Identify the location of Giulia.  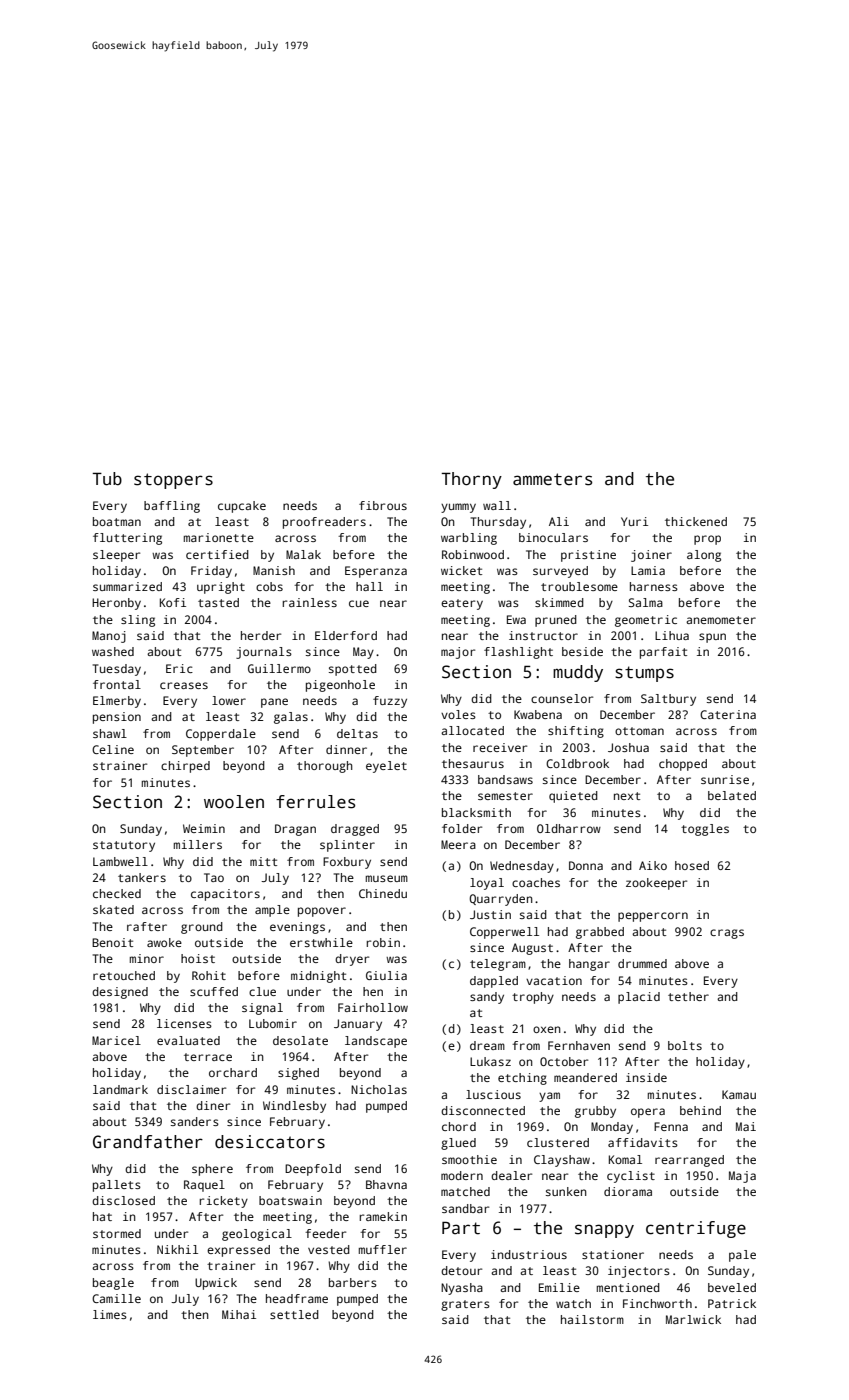
(386, 975).
